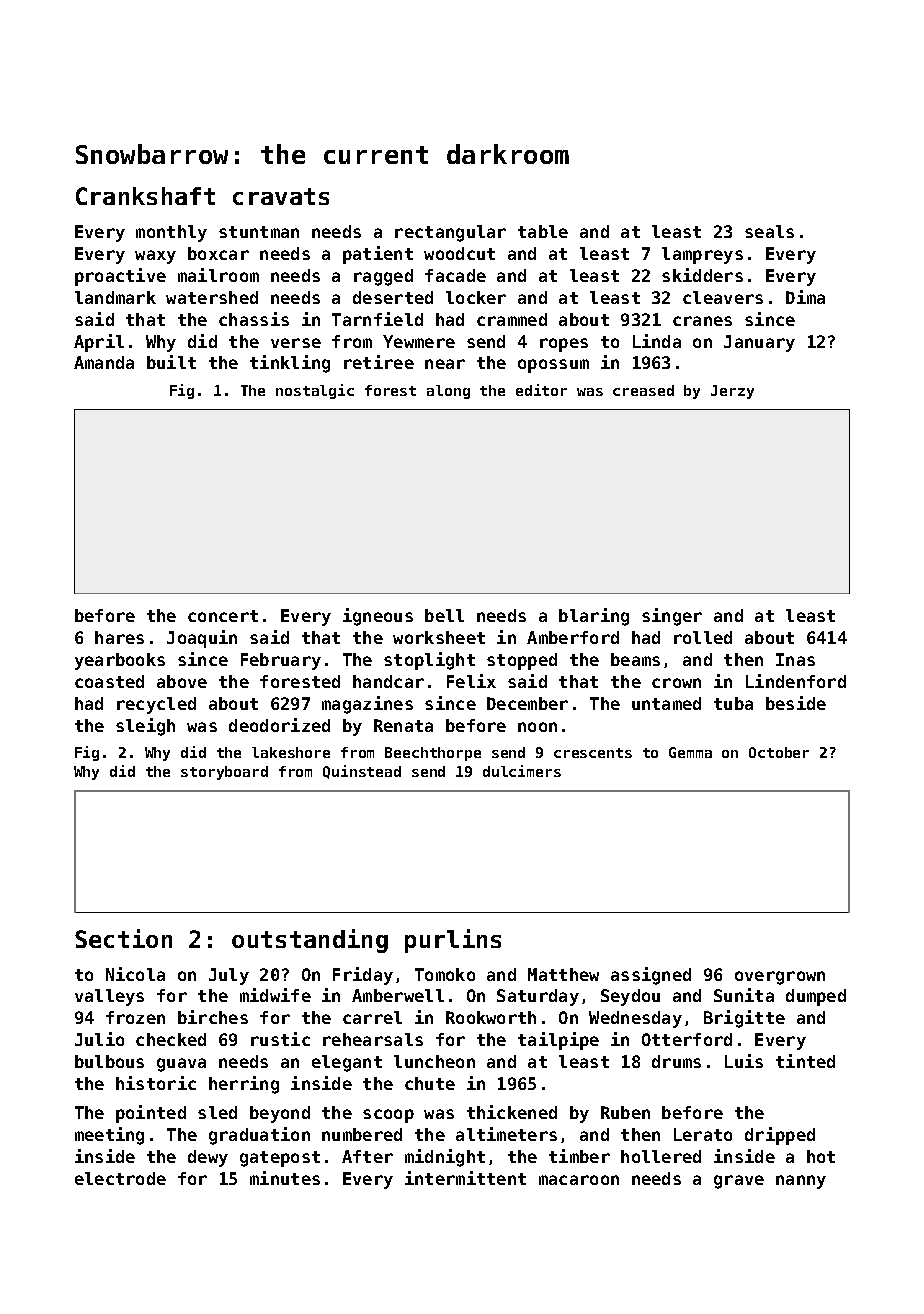 This screenshot has width=924, height=1314. I want to click on concert, so click(223, 616).
